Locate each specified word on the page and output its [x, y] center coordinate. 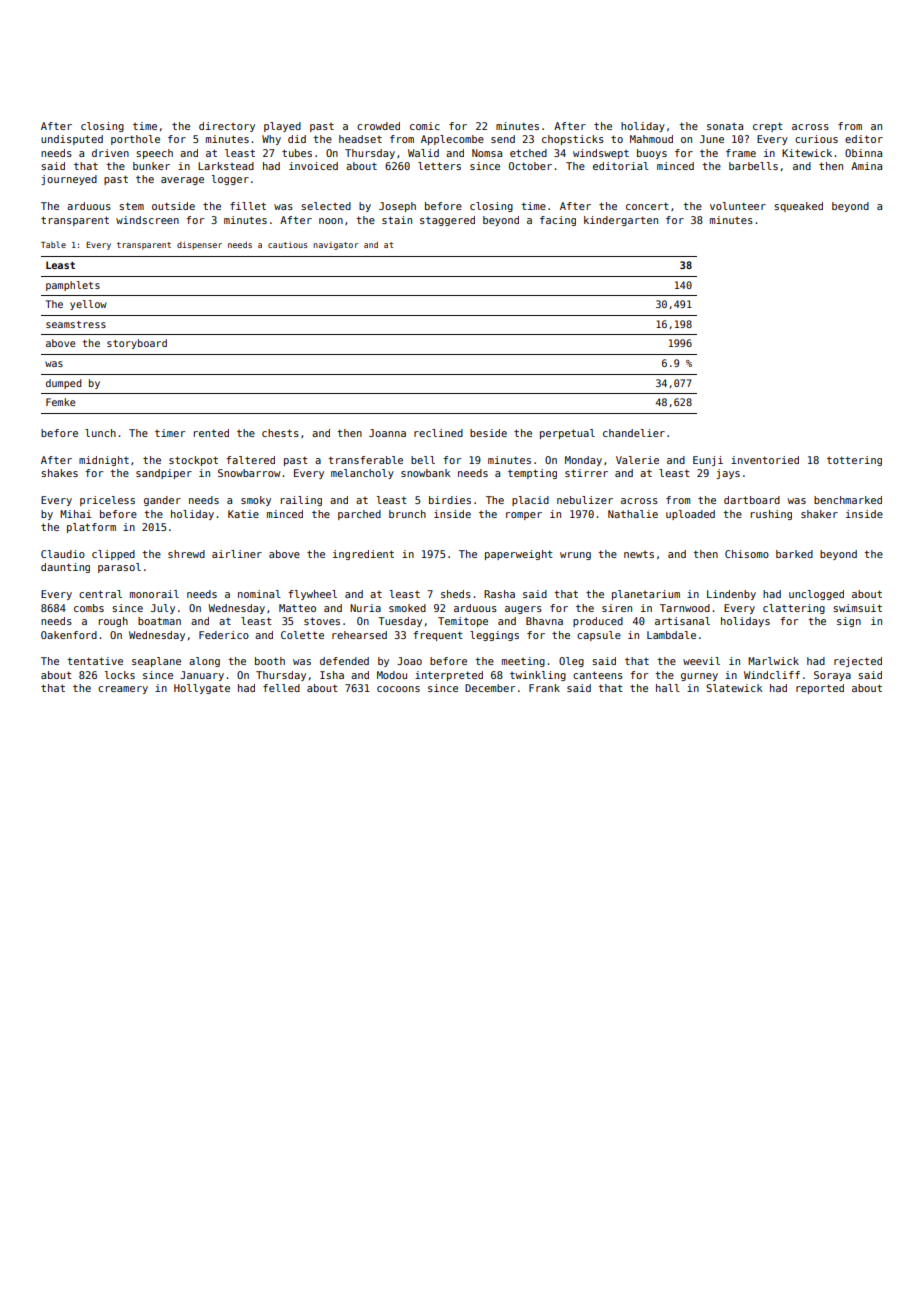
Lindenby [731, 595]
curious [816, 139]
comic [425, 126]
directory [227, 127]
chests [280, 433]
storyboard [137, 344]
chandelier [634, 433]
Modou [392, 675]
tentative [95, 661]
